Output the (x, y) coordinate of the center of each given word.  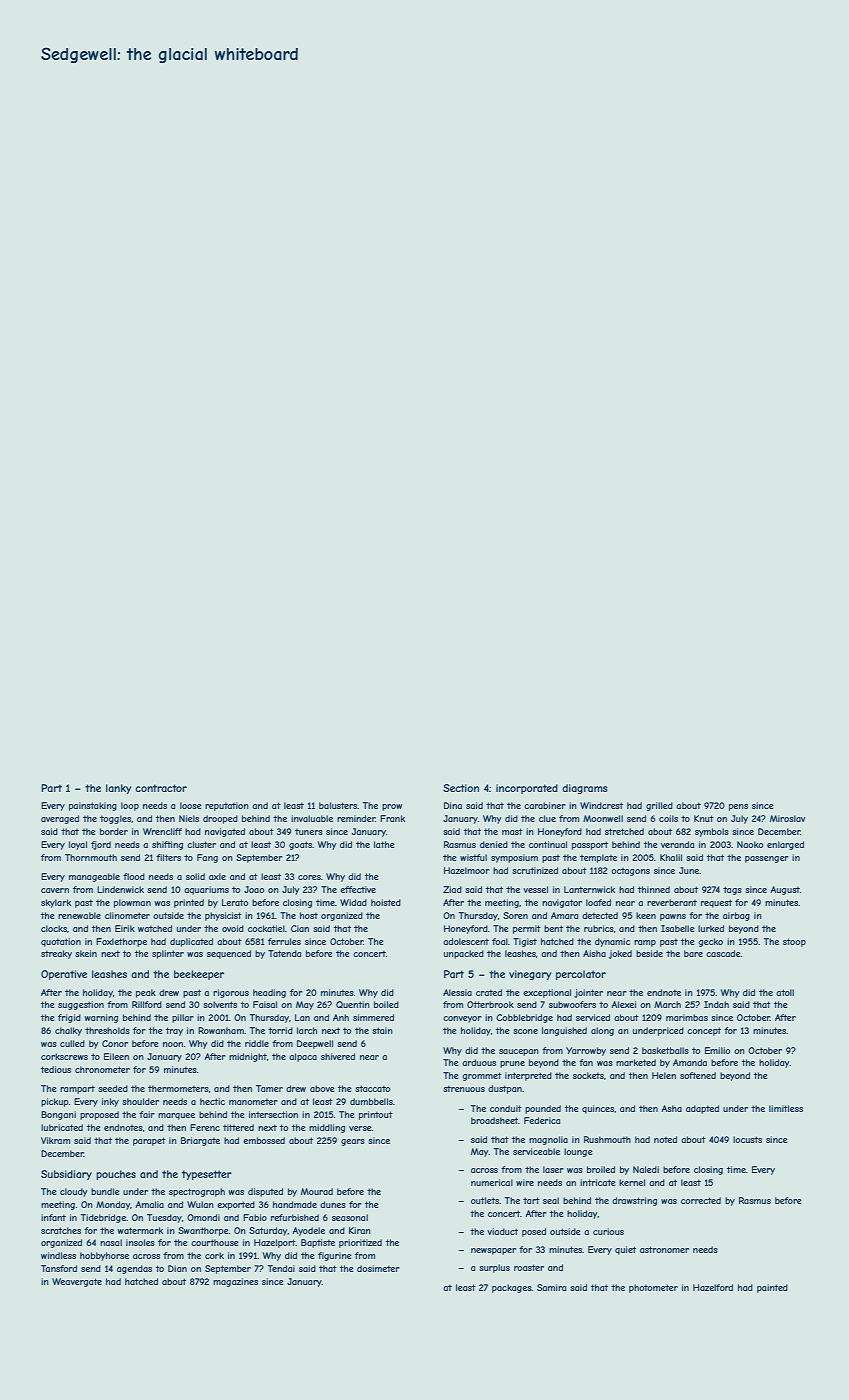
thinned (654, 889)
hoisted (386, 902)
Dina (453, 805)
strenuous (464, 1088)
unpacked (464, 954)
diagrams (585, 789)
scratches (61, 1230)
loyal (78, 845)
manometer (253, 1101)
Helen (664, 1075)
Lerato (235, 902)
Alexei (623, 1004)
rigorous (231, 993)
